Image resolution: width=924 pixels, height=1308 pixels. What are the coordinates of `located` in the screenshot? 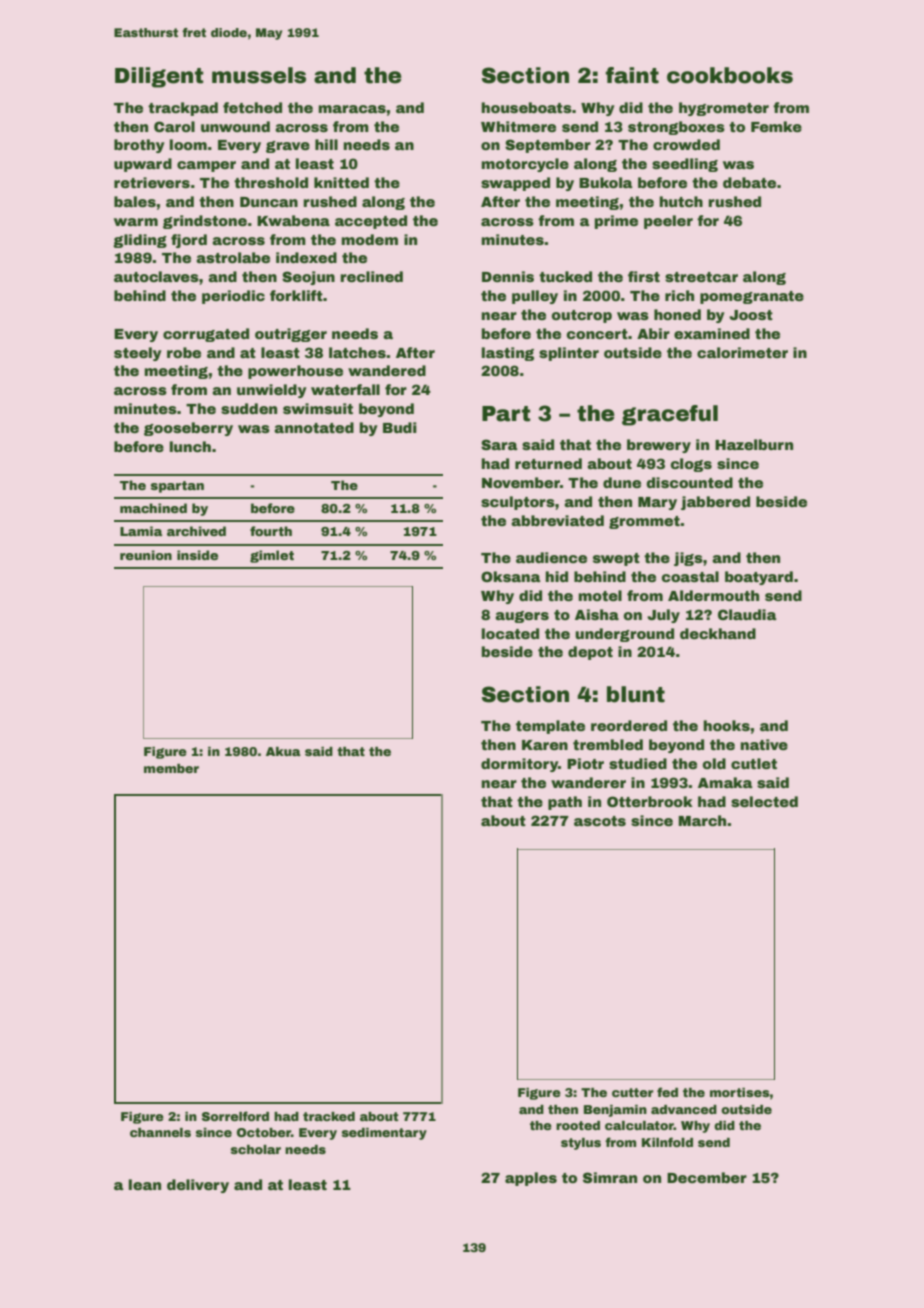 It's located at (510, 633).
